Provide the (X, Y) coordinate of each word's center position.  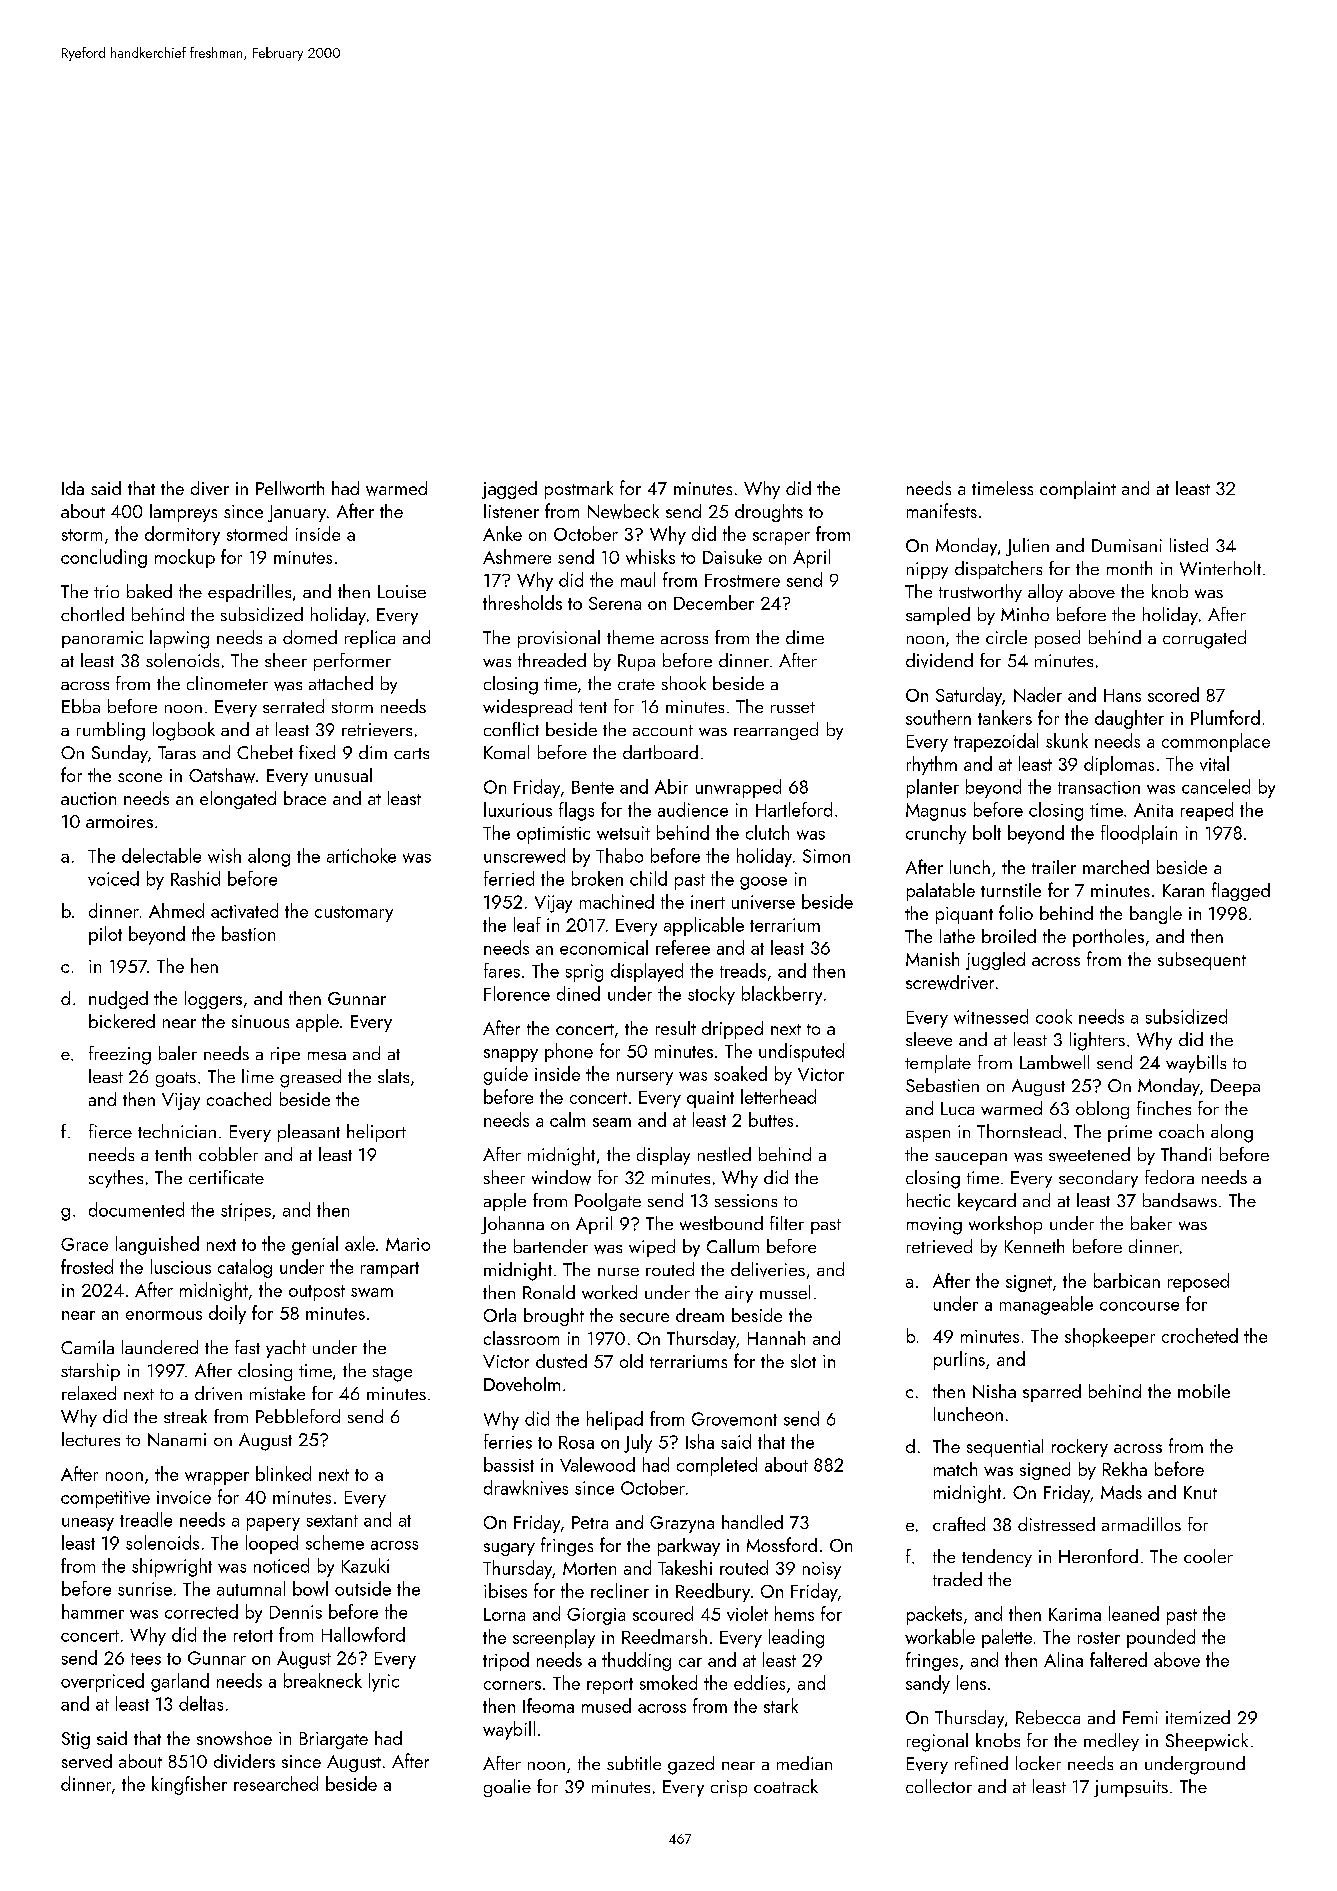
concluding (104, 558)
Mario (408, 1244)
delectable (161, 855)
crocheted (1200, 1335)
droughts (769, 513)
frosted (87, 1266)
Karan (1183, 890)
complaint (1078, 490)
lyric (384, 1682)
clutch (767, 832)
